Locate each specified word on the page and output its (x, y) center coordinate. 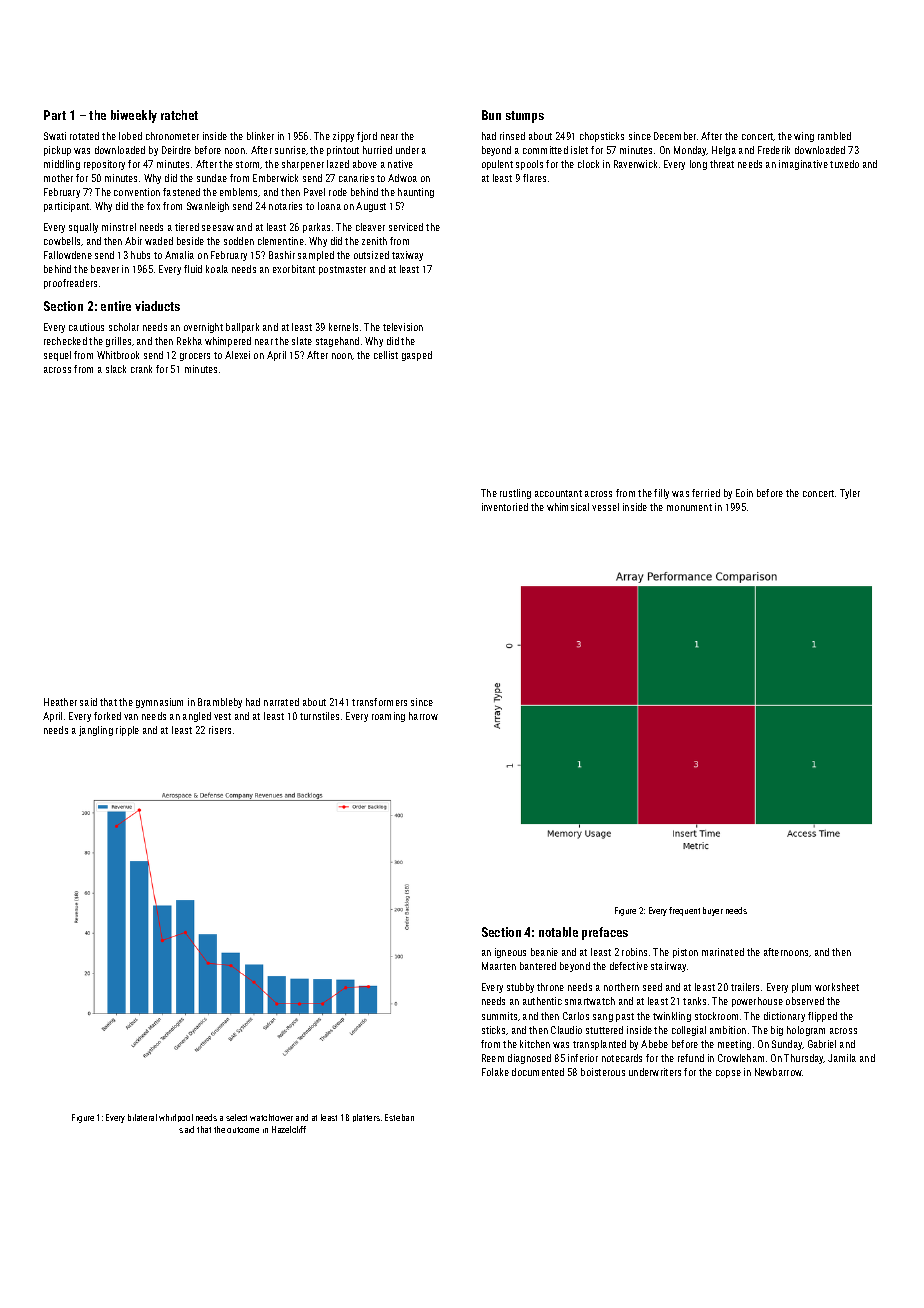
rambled (834, 136)
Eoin (744, 493)
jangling (96, 731)
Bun (491, 115)
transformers (379, 702)
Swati (55, 136)
